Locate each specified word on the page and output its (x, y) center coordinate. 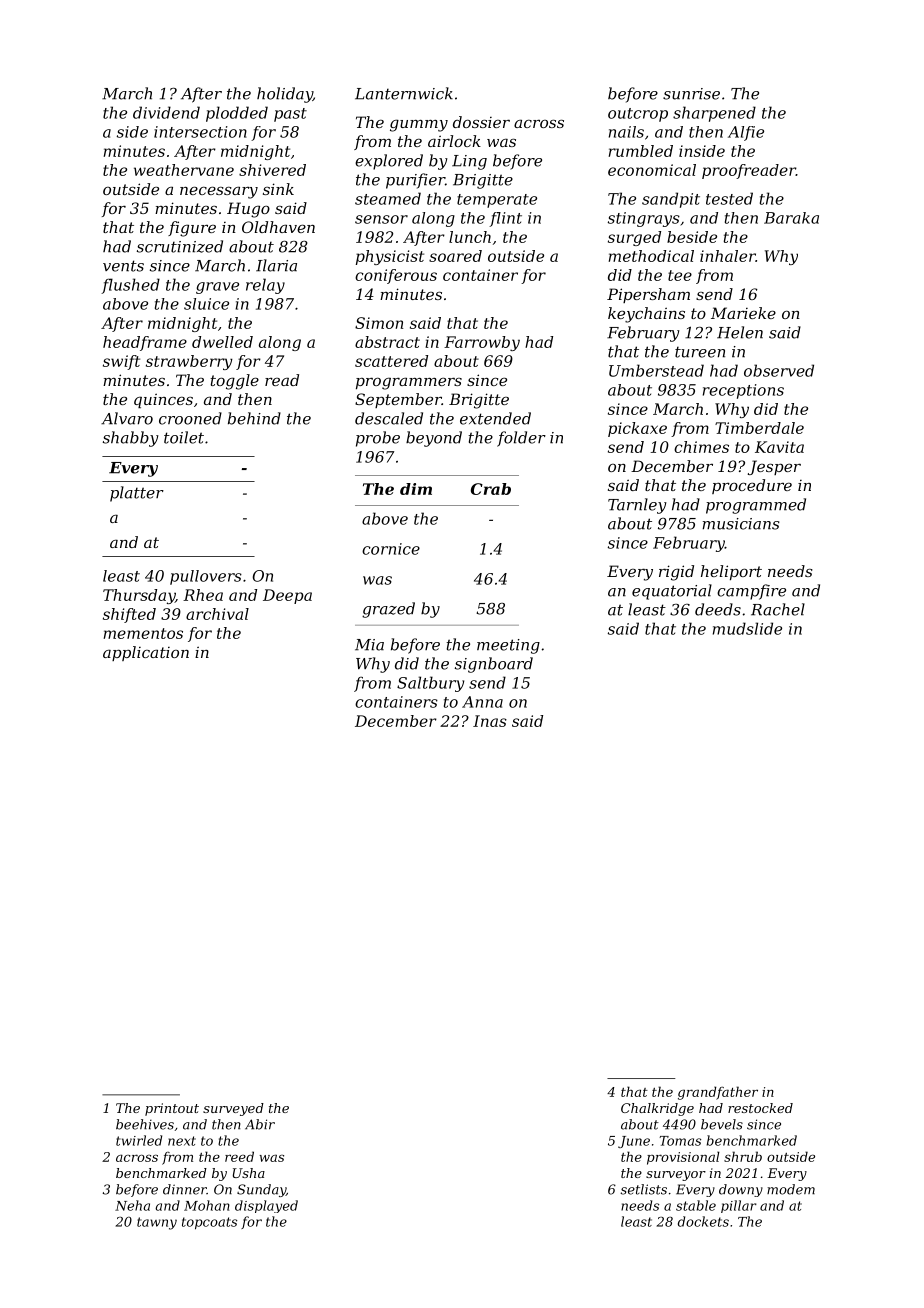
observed (779, 370)
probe (378, 439)
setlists (643, 1189)
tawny (157, 1223)
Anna (482, 702)
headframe (145, 343)
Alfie (746, 133)
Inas (490, 721)
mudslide (747, 628)
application (146, 653)
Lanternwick (404, 93)
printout (172, 1109)
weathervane (184, 170)
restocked (760, 1108)
